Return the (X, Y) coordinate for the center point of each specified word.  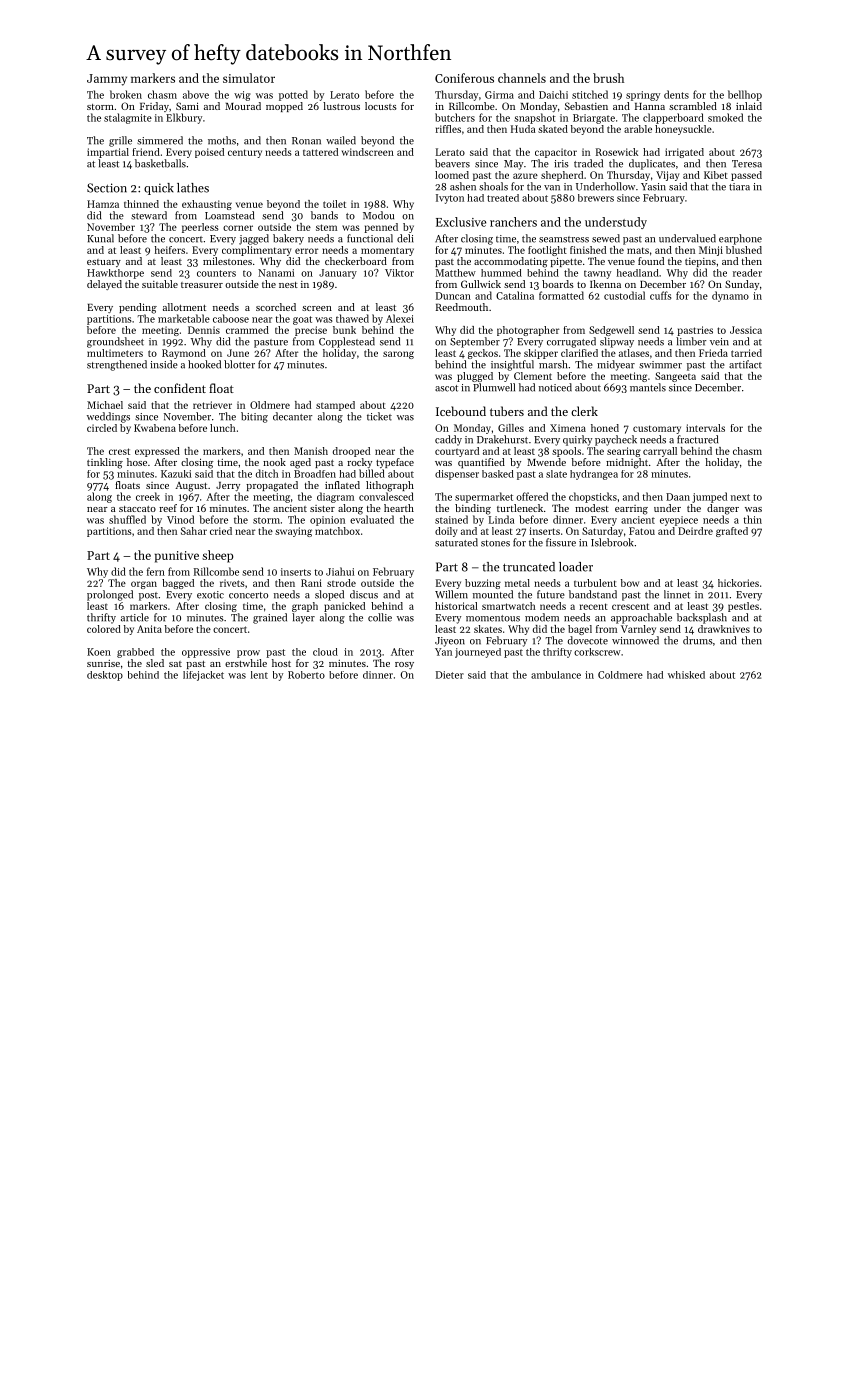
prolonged (110, 595)
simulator (249, 78)
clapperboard (673, 118)
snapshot (535, 118)
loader (576, 567)
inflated (342, 485)
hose (137, 462)
